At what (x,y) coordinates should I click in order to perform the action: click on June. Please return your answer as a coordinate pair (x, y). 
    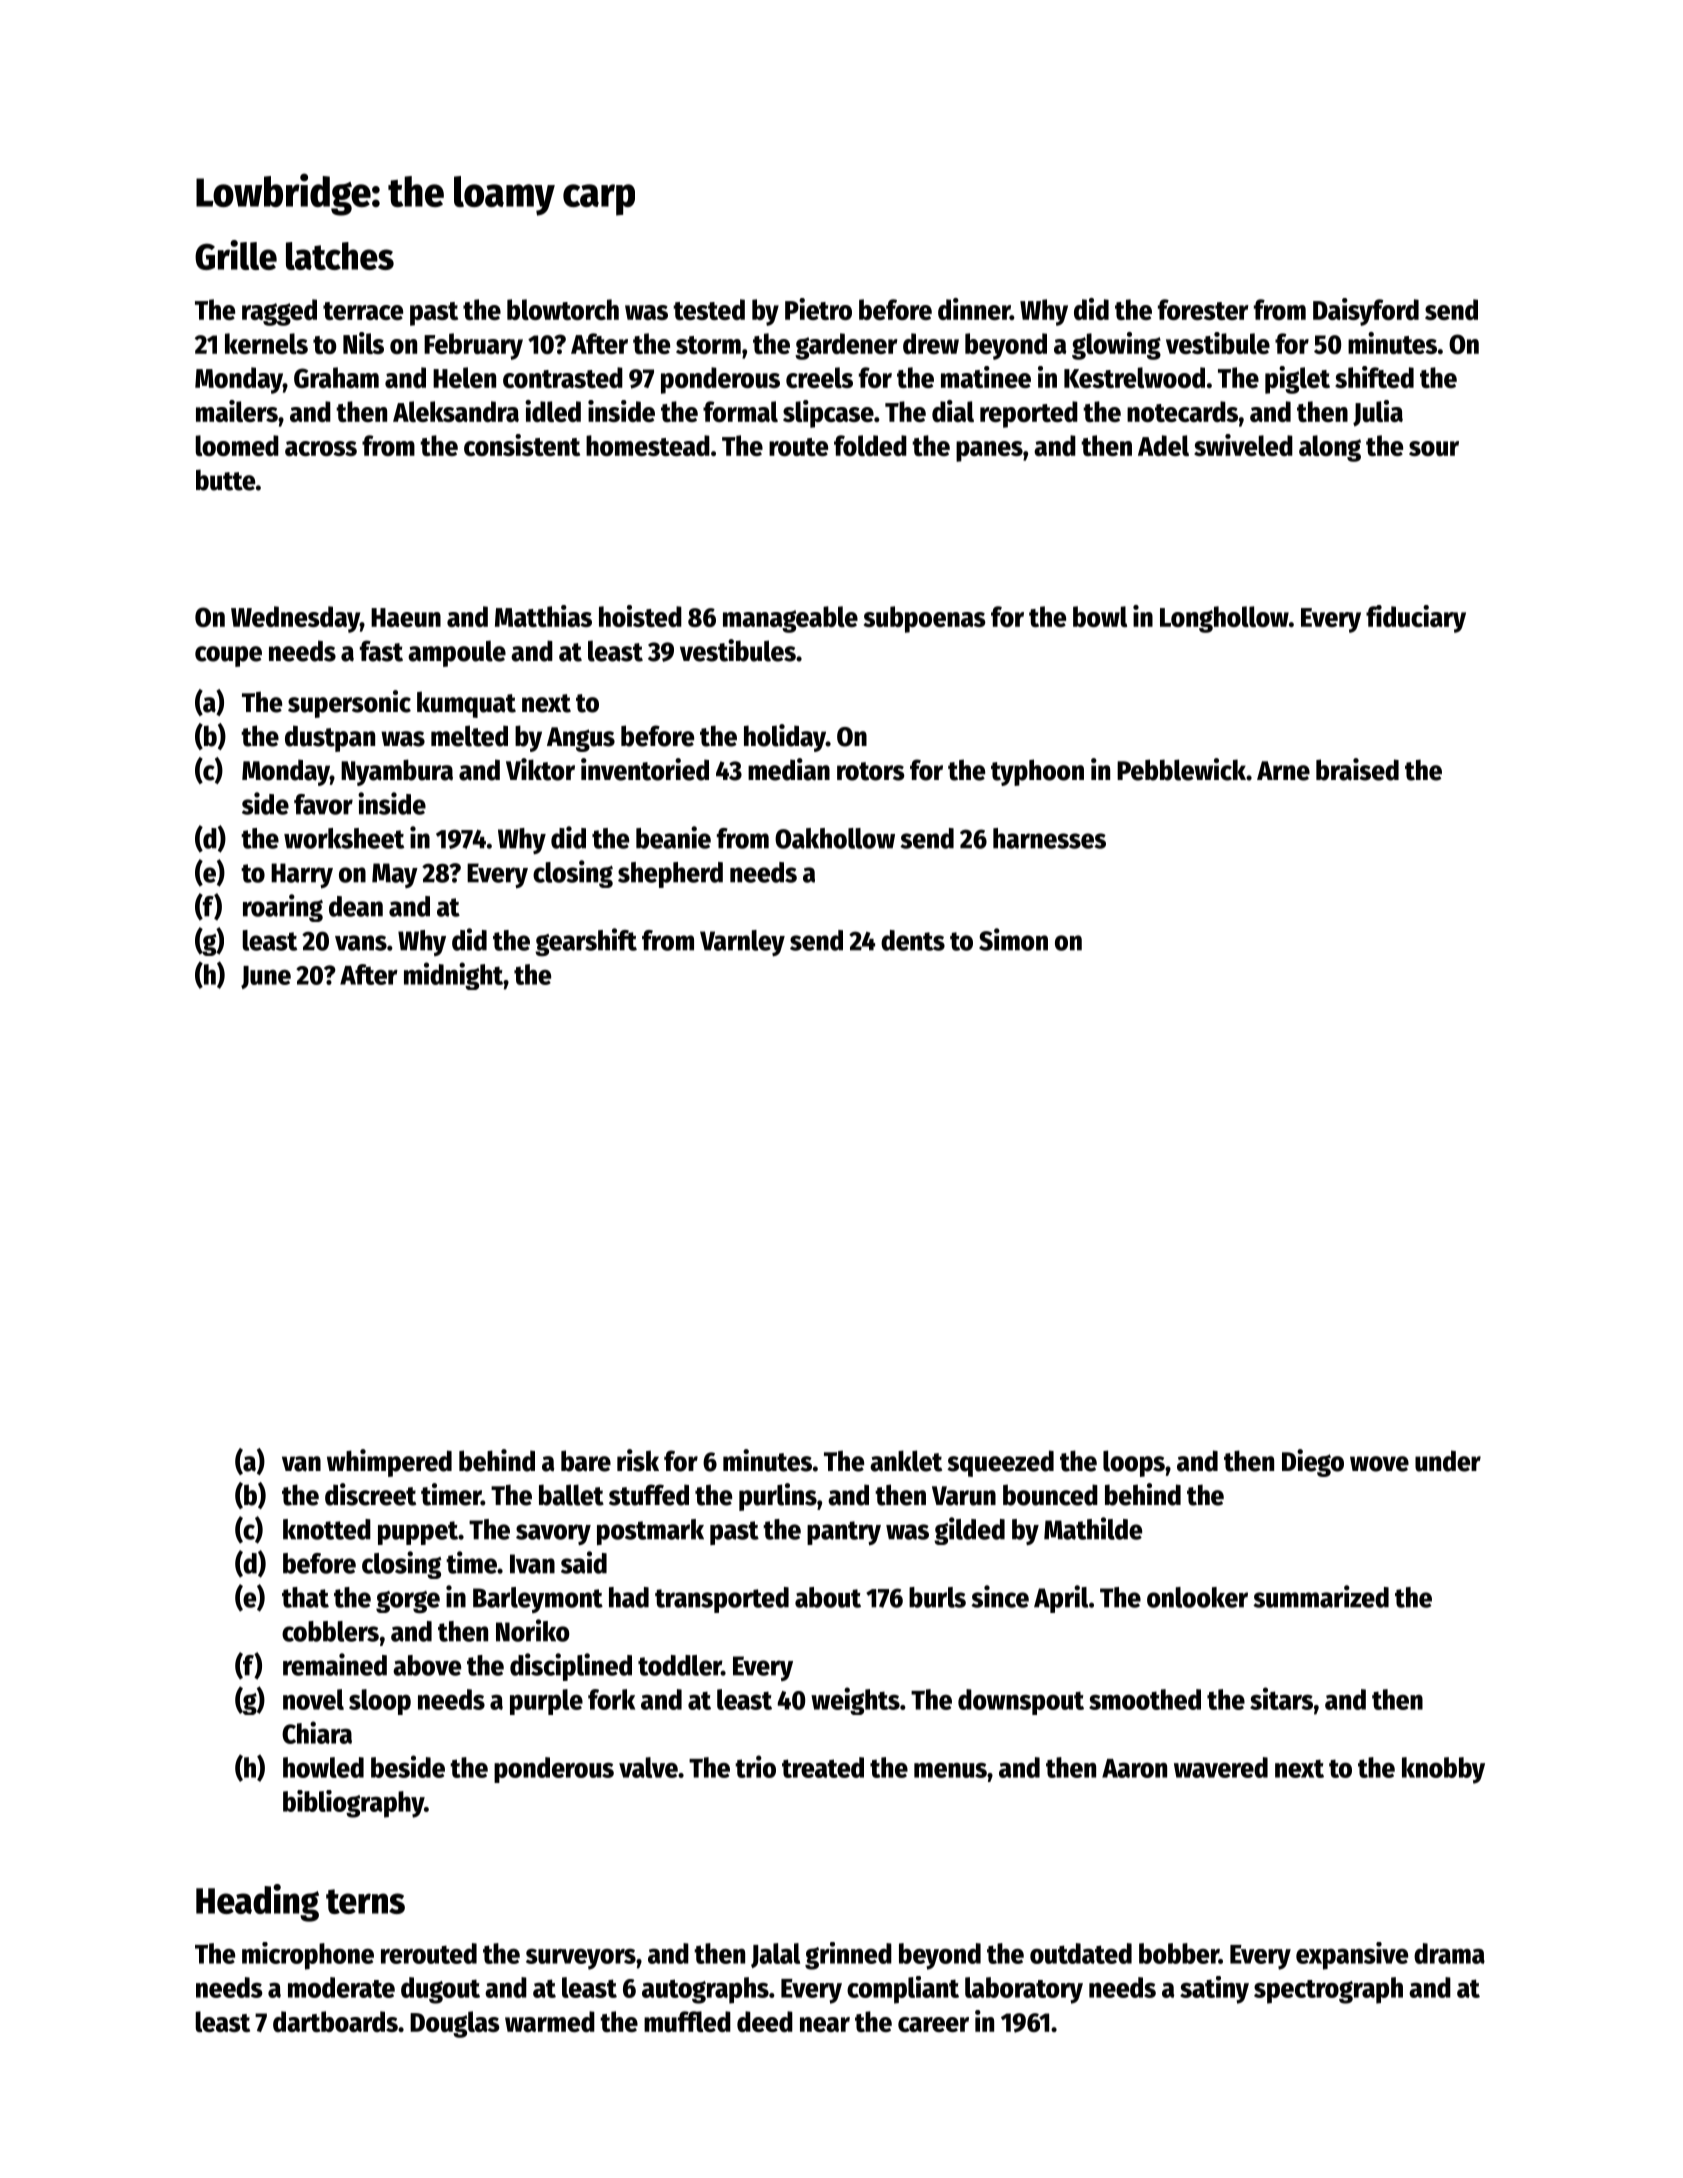
    Looking at the image, I should click on (266, 977).
